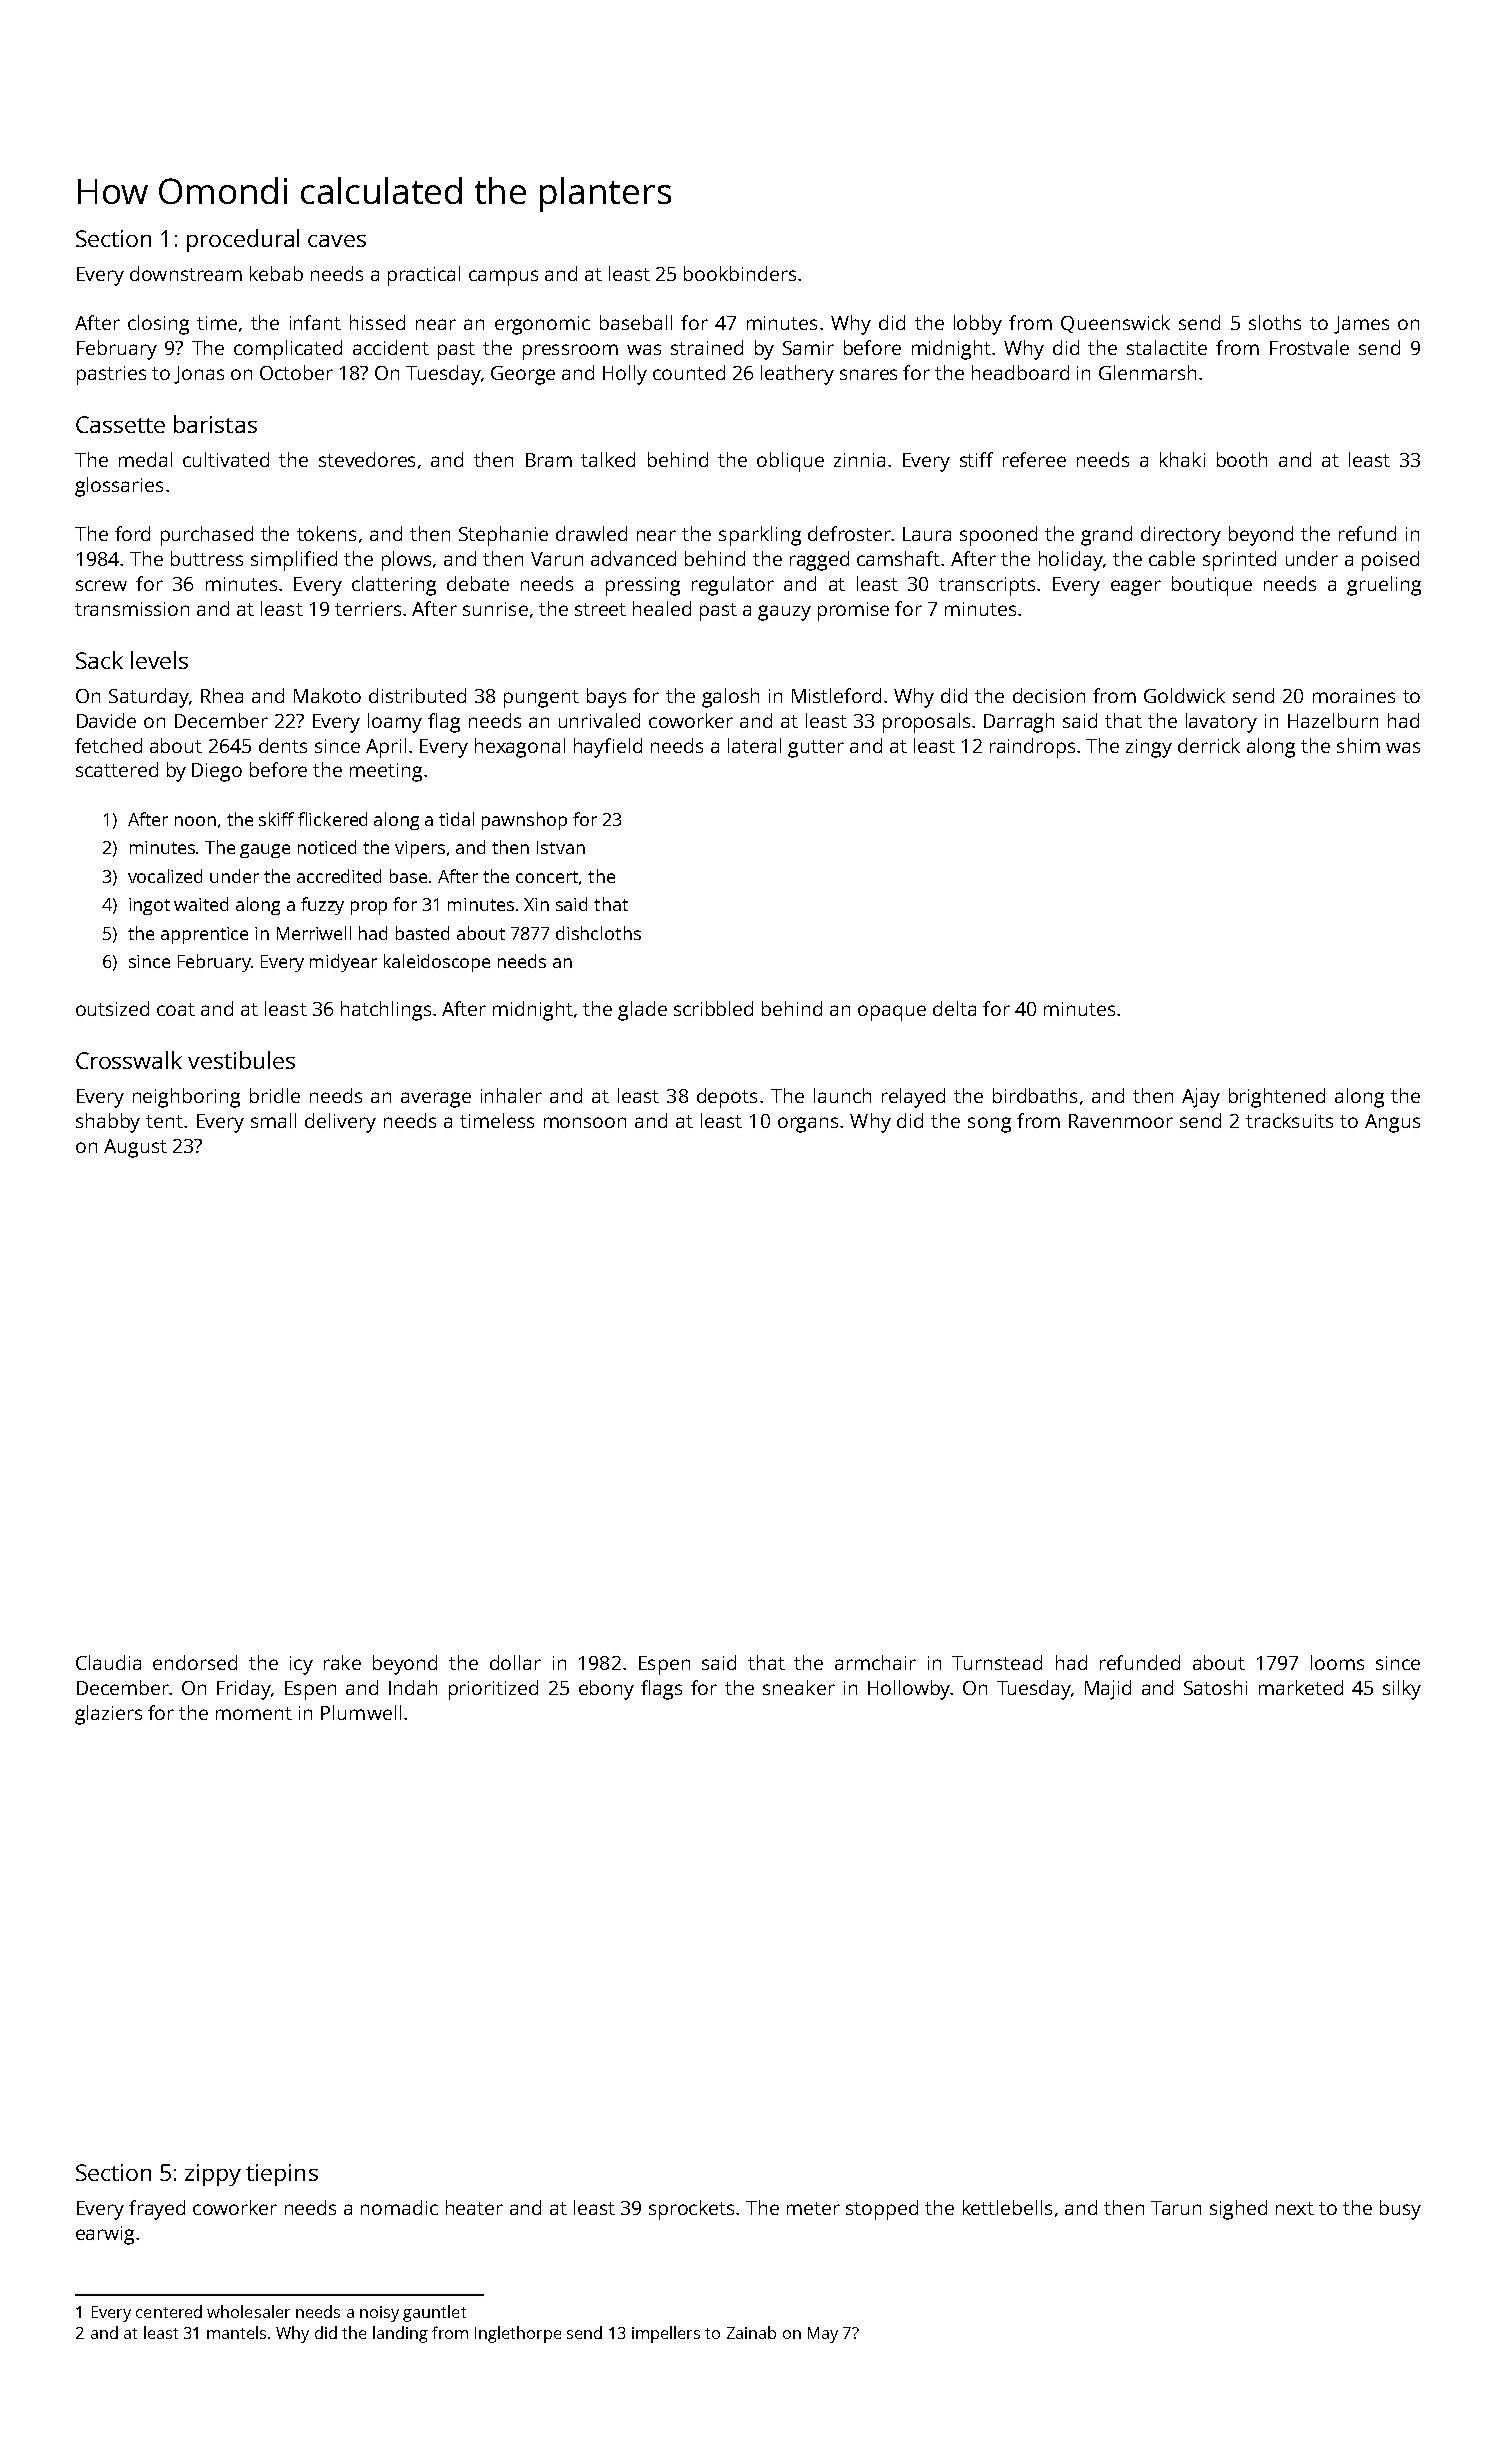 The height and width of the document is (2464, 1496). I want to click on dollar, so click(515, 1662).
